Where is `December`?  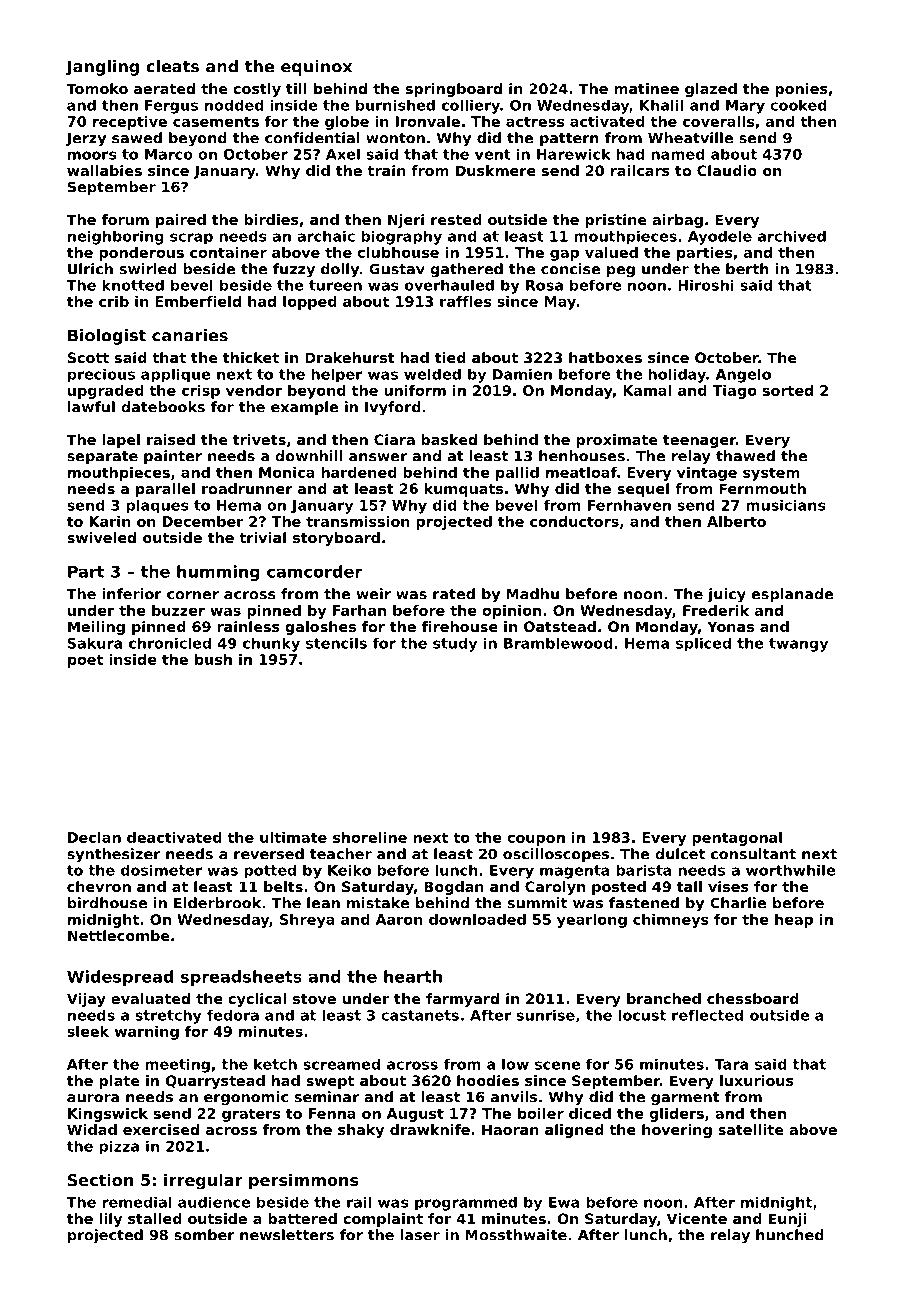
December is located at coordinates (203, 521).
